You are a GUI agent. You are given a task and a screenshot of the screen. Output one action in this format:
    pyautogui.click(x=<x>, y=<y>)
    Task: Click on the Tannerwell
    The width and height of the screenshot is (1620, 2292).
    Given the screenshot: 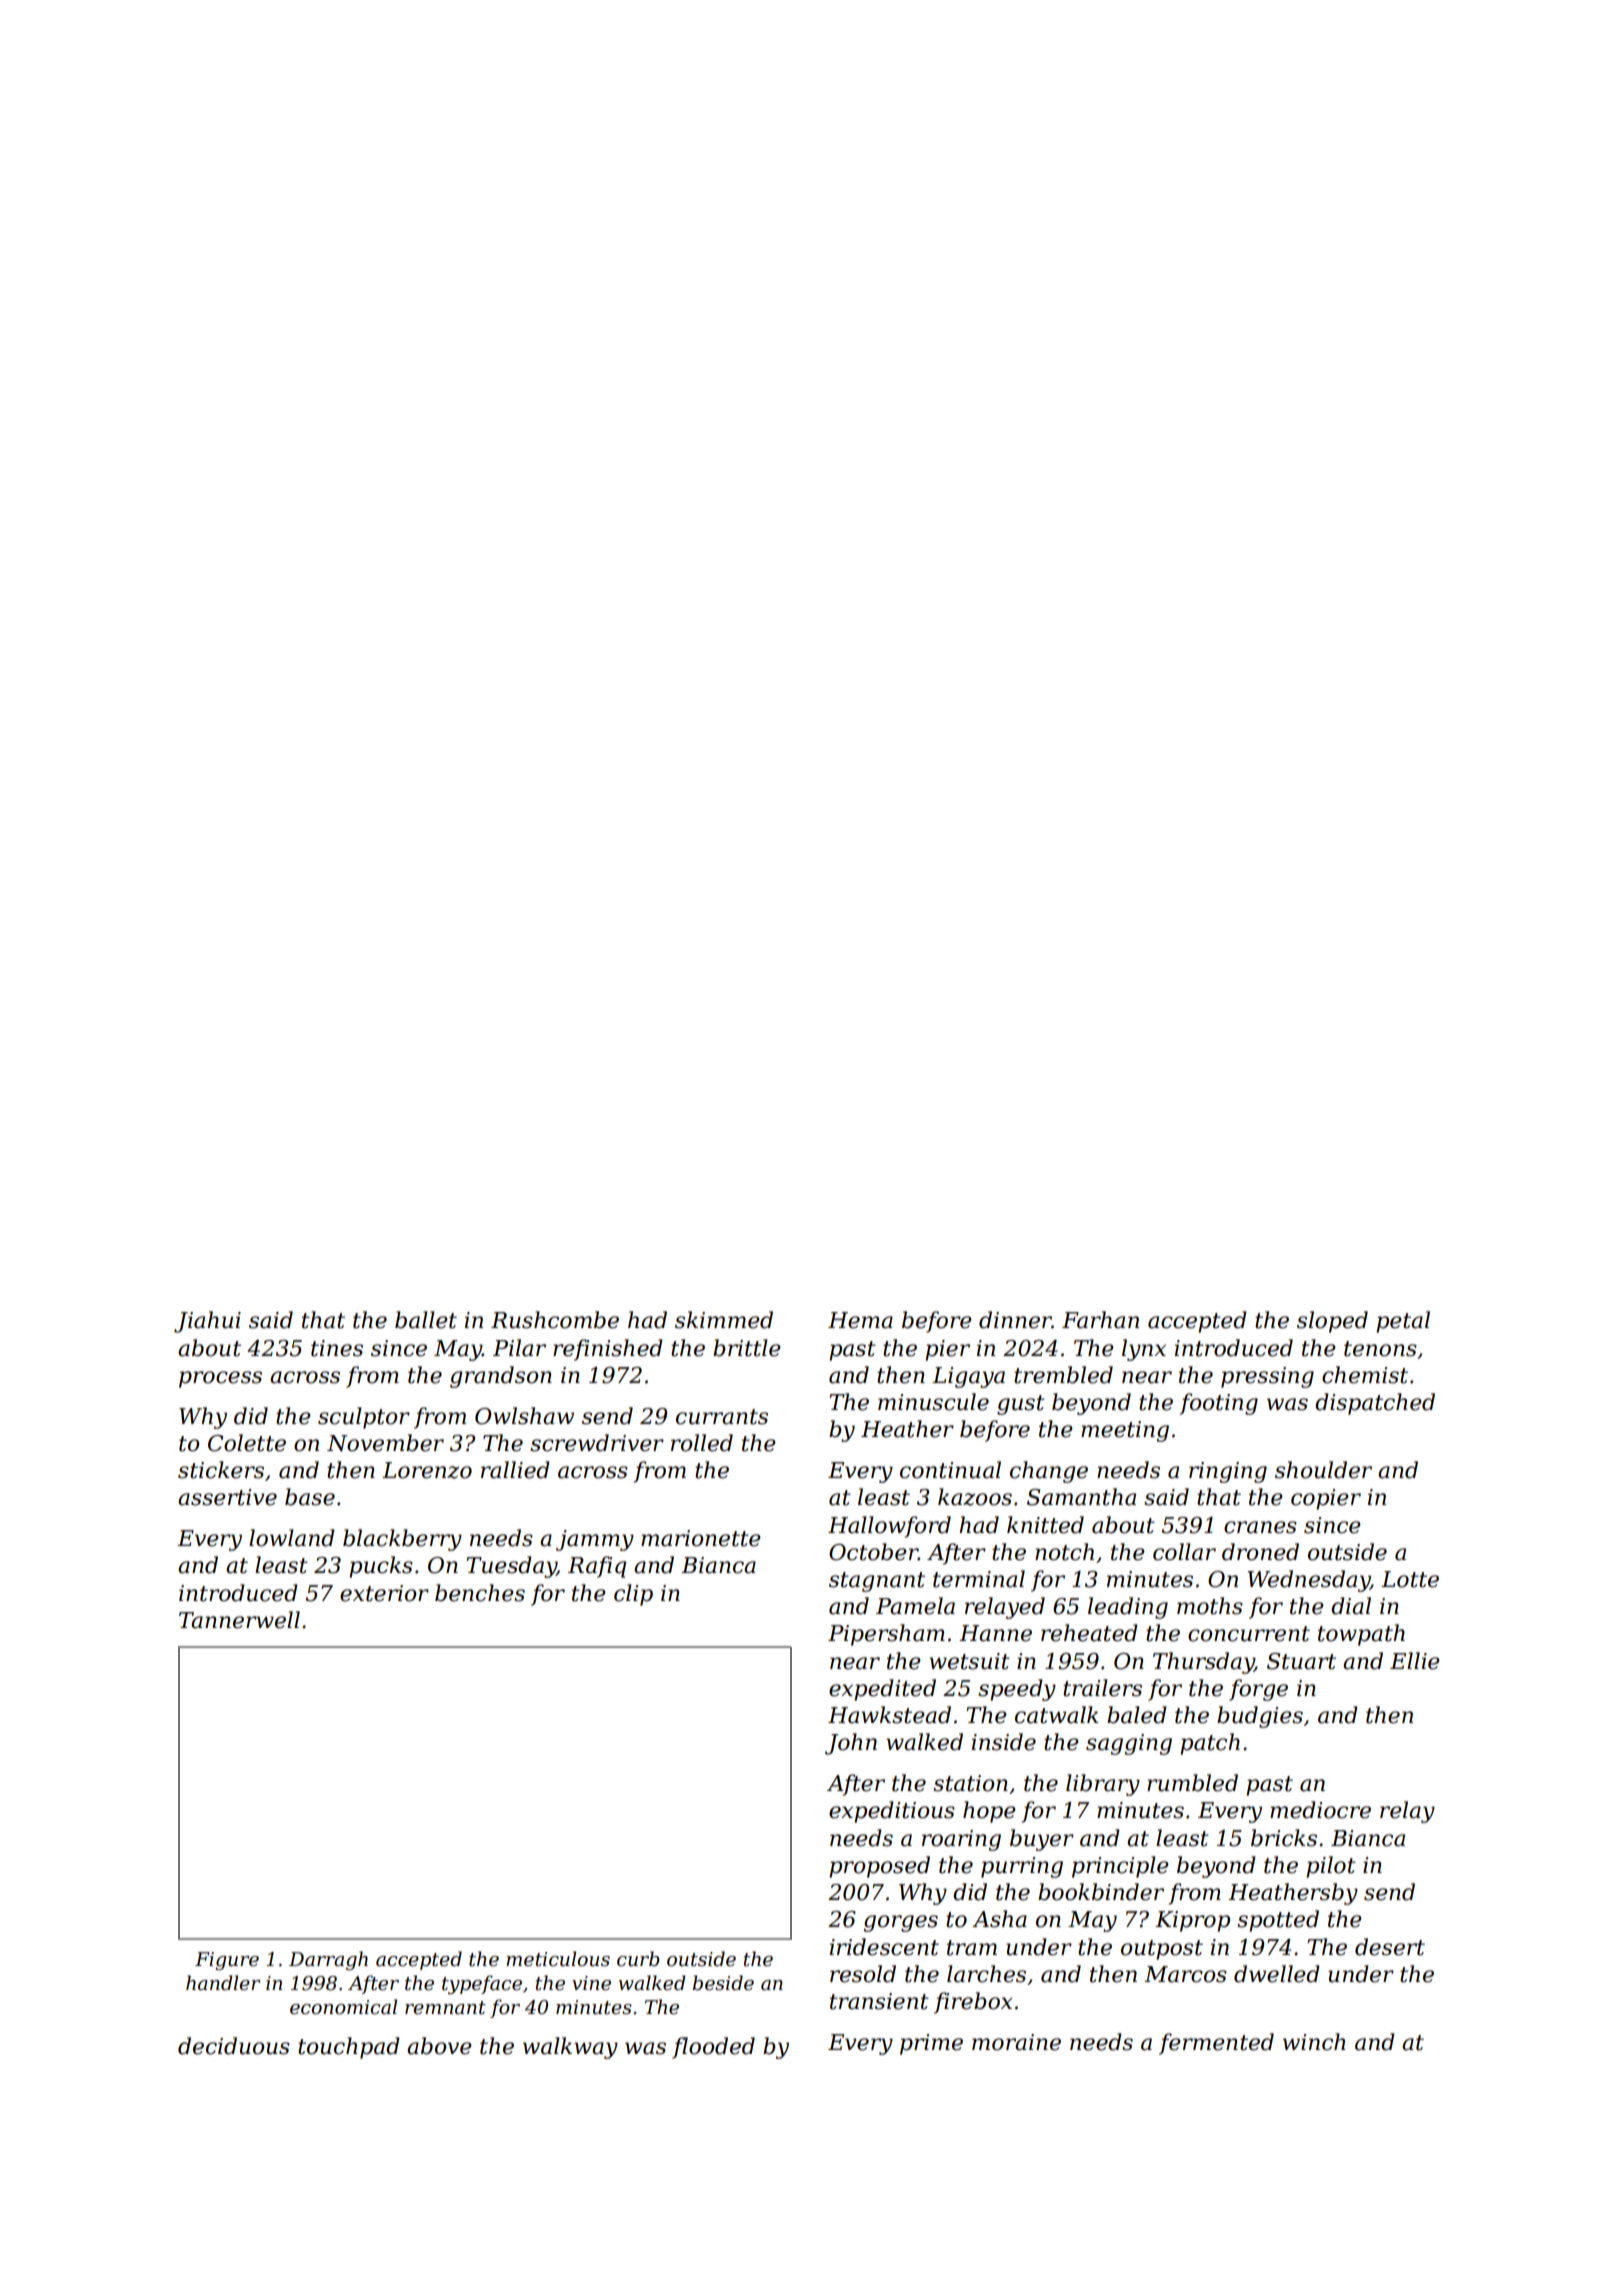 What is the action you would take?
    pyautogui.click(x=239, y=1620)
